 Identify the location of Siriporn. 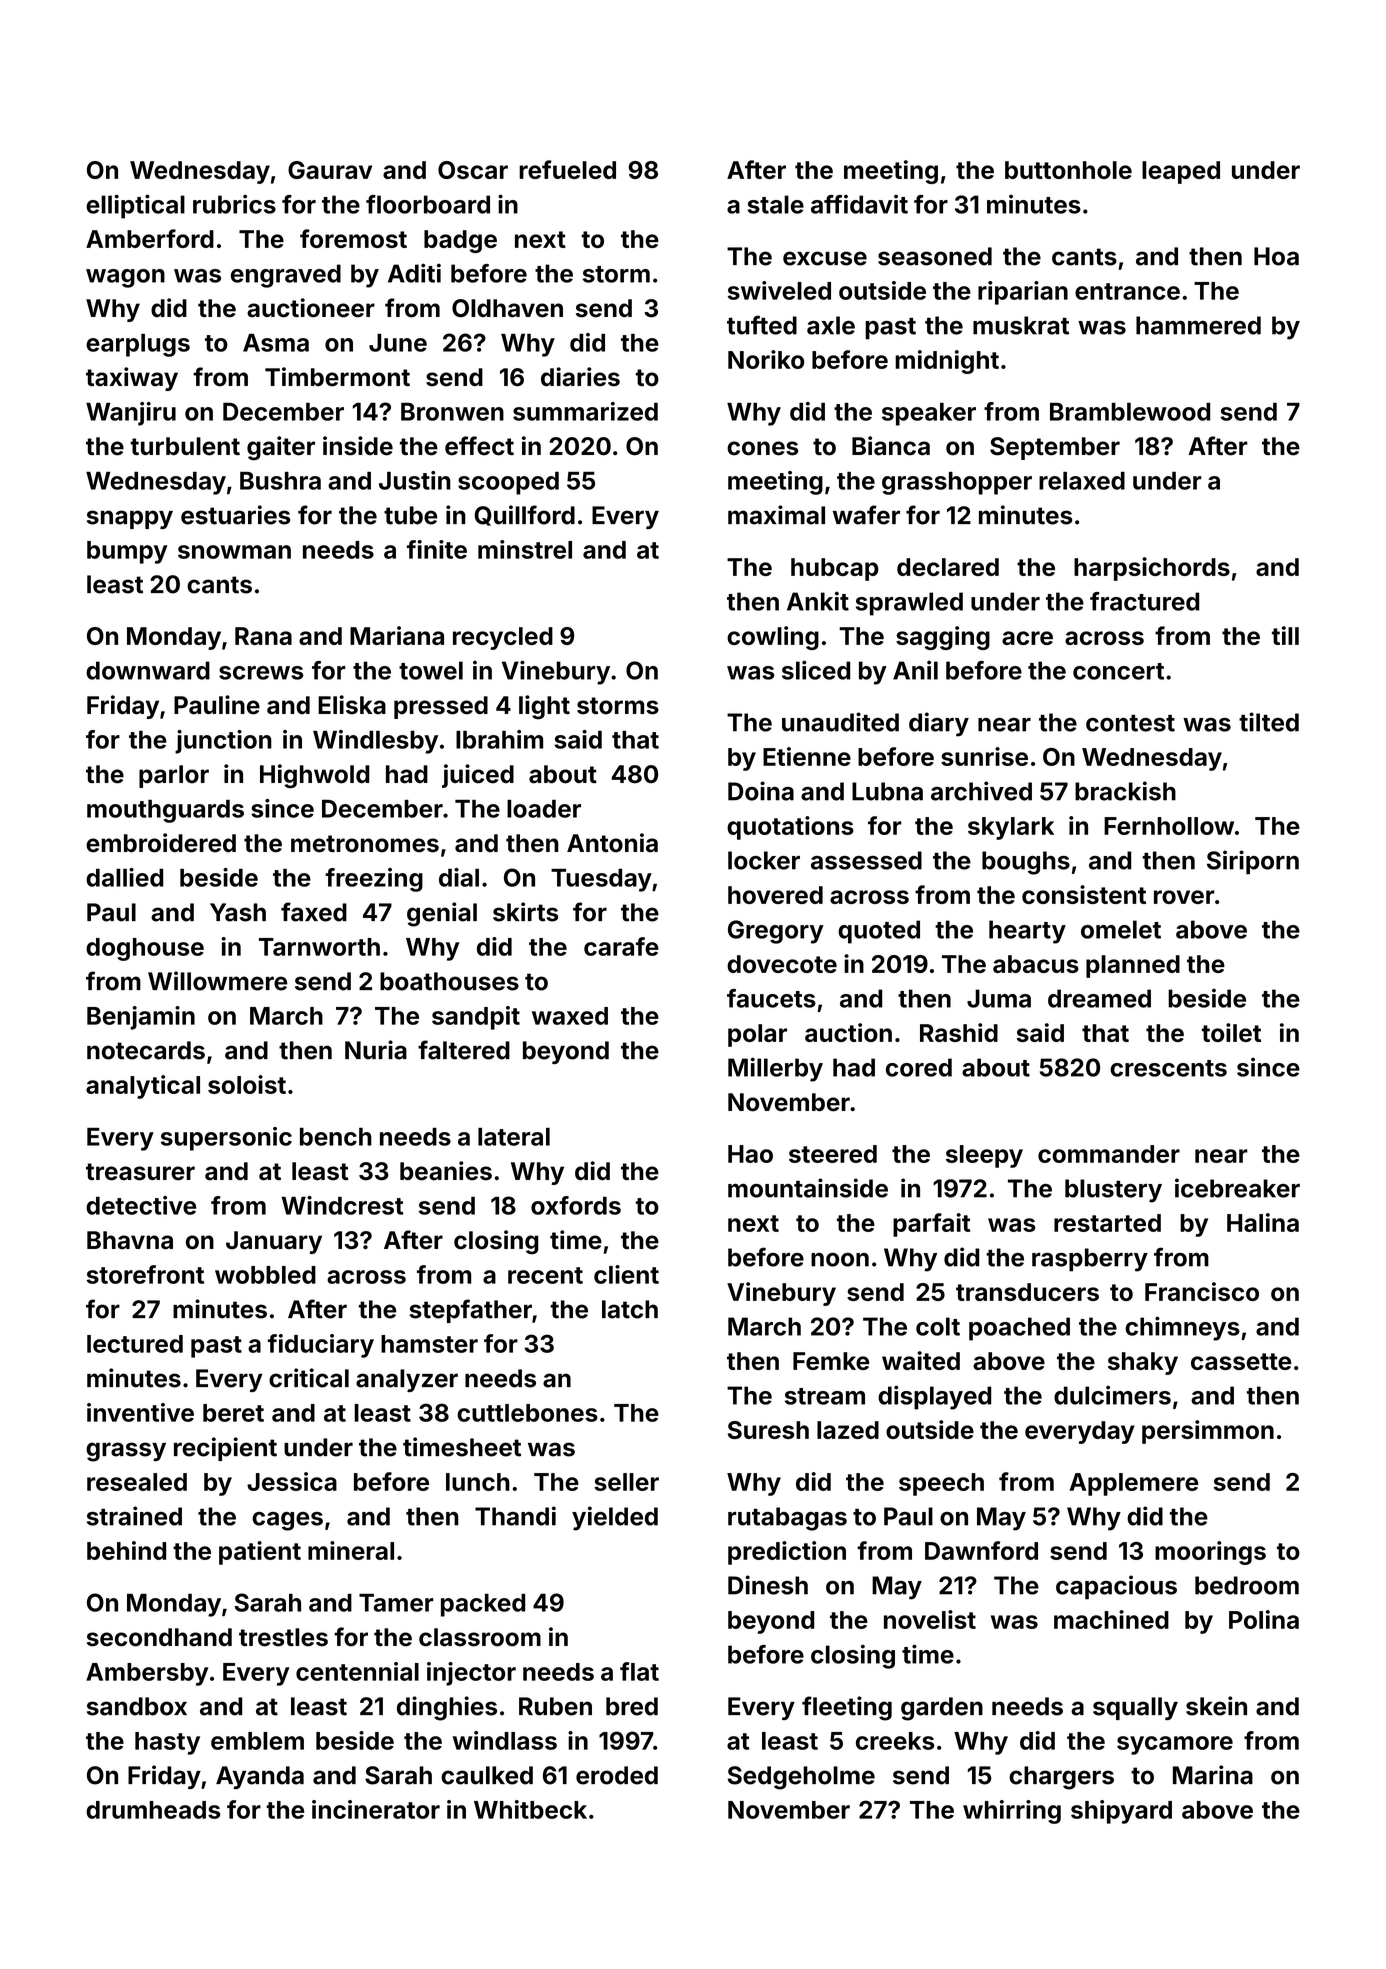
(1253, 862).
